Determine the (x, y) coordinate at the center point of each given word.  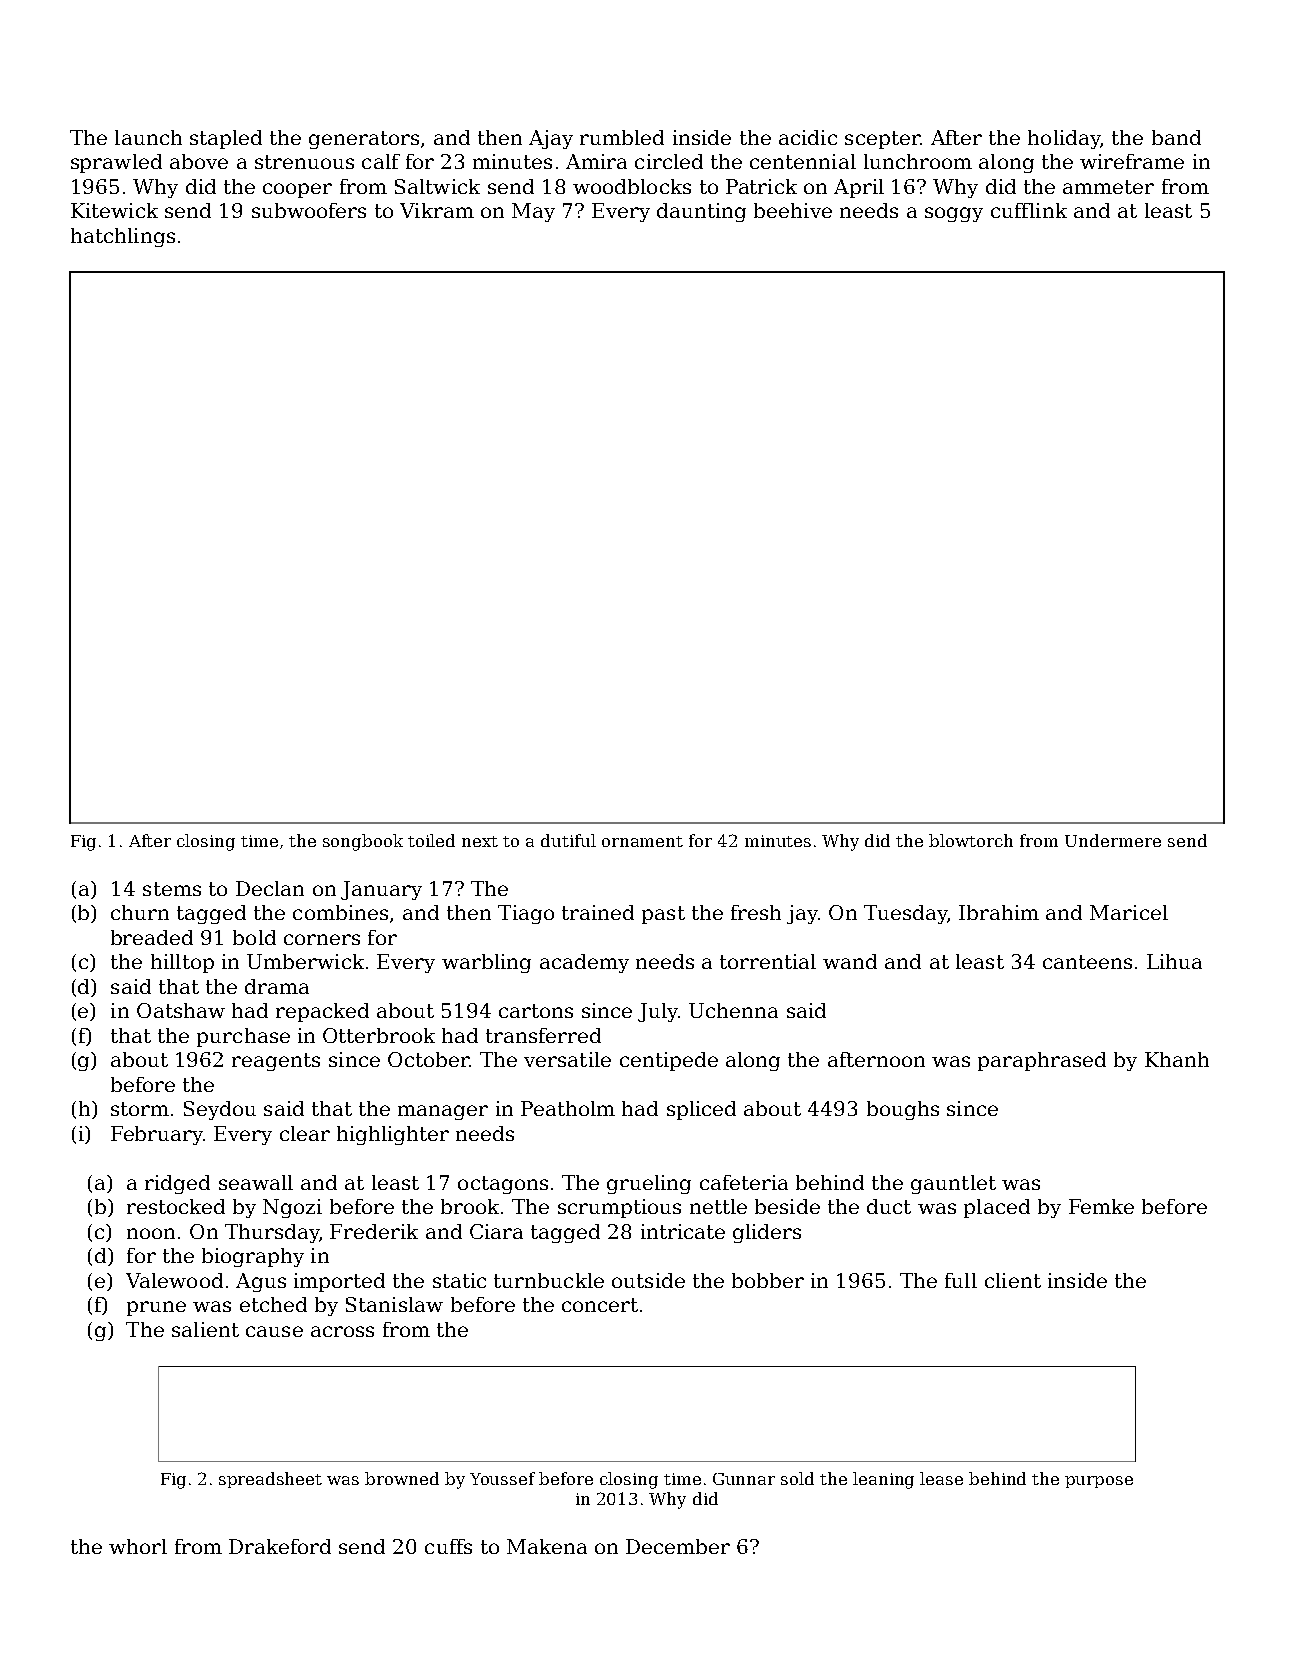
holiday (1064, 139)
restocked (176, 1206)
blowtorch (971, 840)
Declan (270, 888)
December (678, 1546)
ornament (642, 841)
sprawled (116, 163)
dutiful (568, 840)
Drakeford (280, 1546)
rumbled (622, 137)
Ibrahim (999, 912)
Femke (1101, 1206)
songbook (363, 842)
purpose (1099, 1482)
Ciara (496, 1231)
